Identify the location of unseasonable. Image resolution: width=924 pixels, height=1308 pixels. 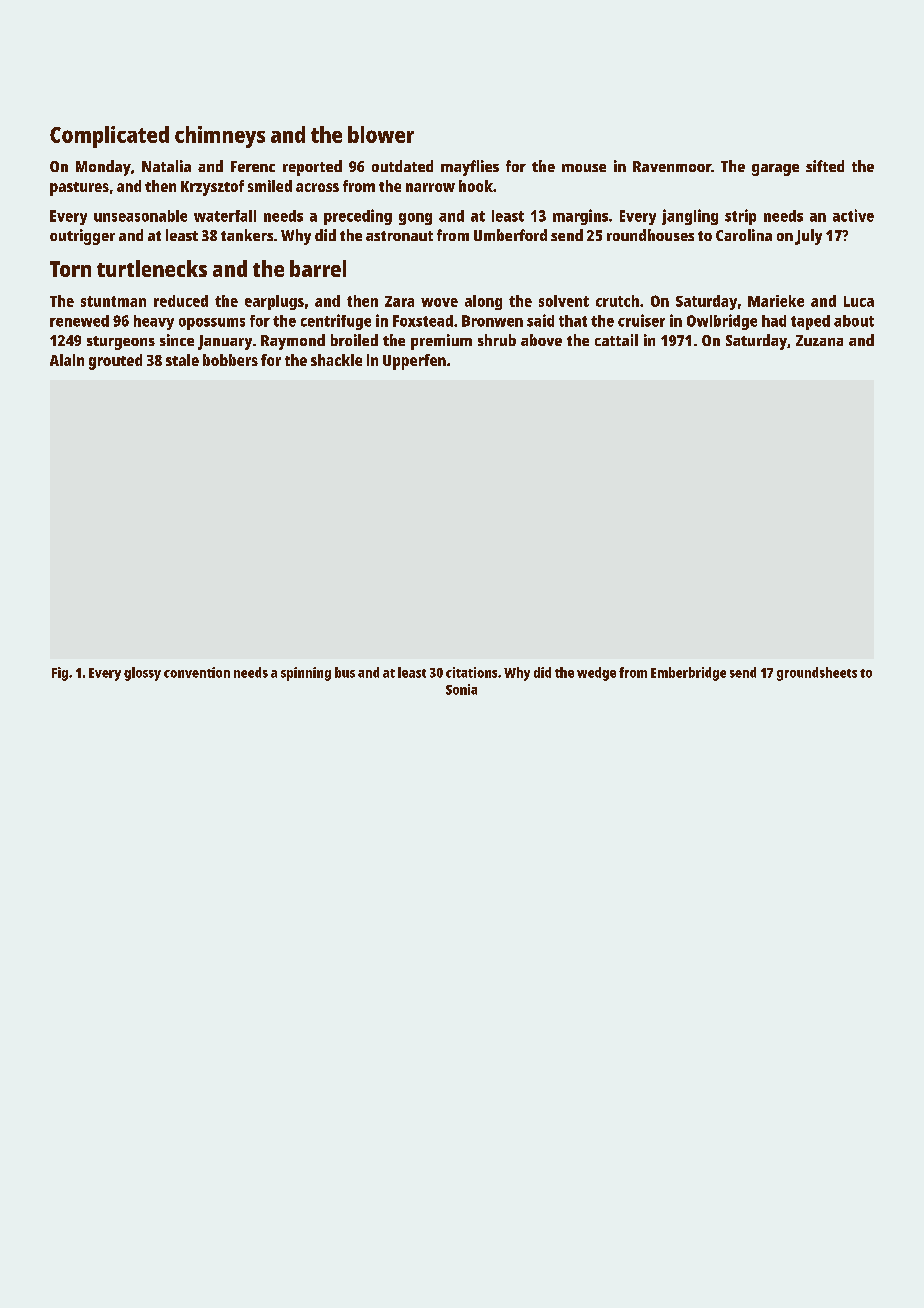
(140, 216).
